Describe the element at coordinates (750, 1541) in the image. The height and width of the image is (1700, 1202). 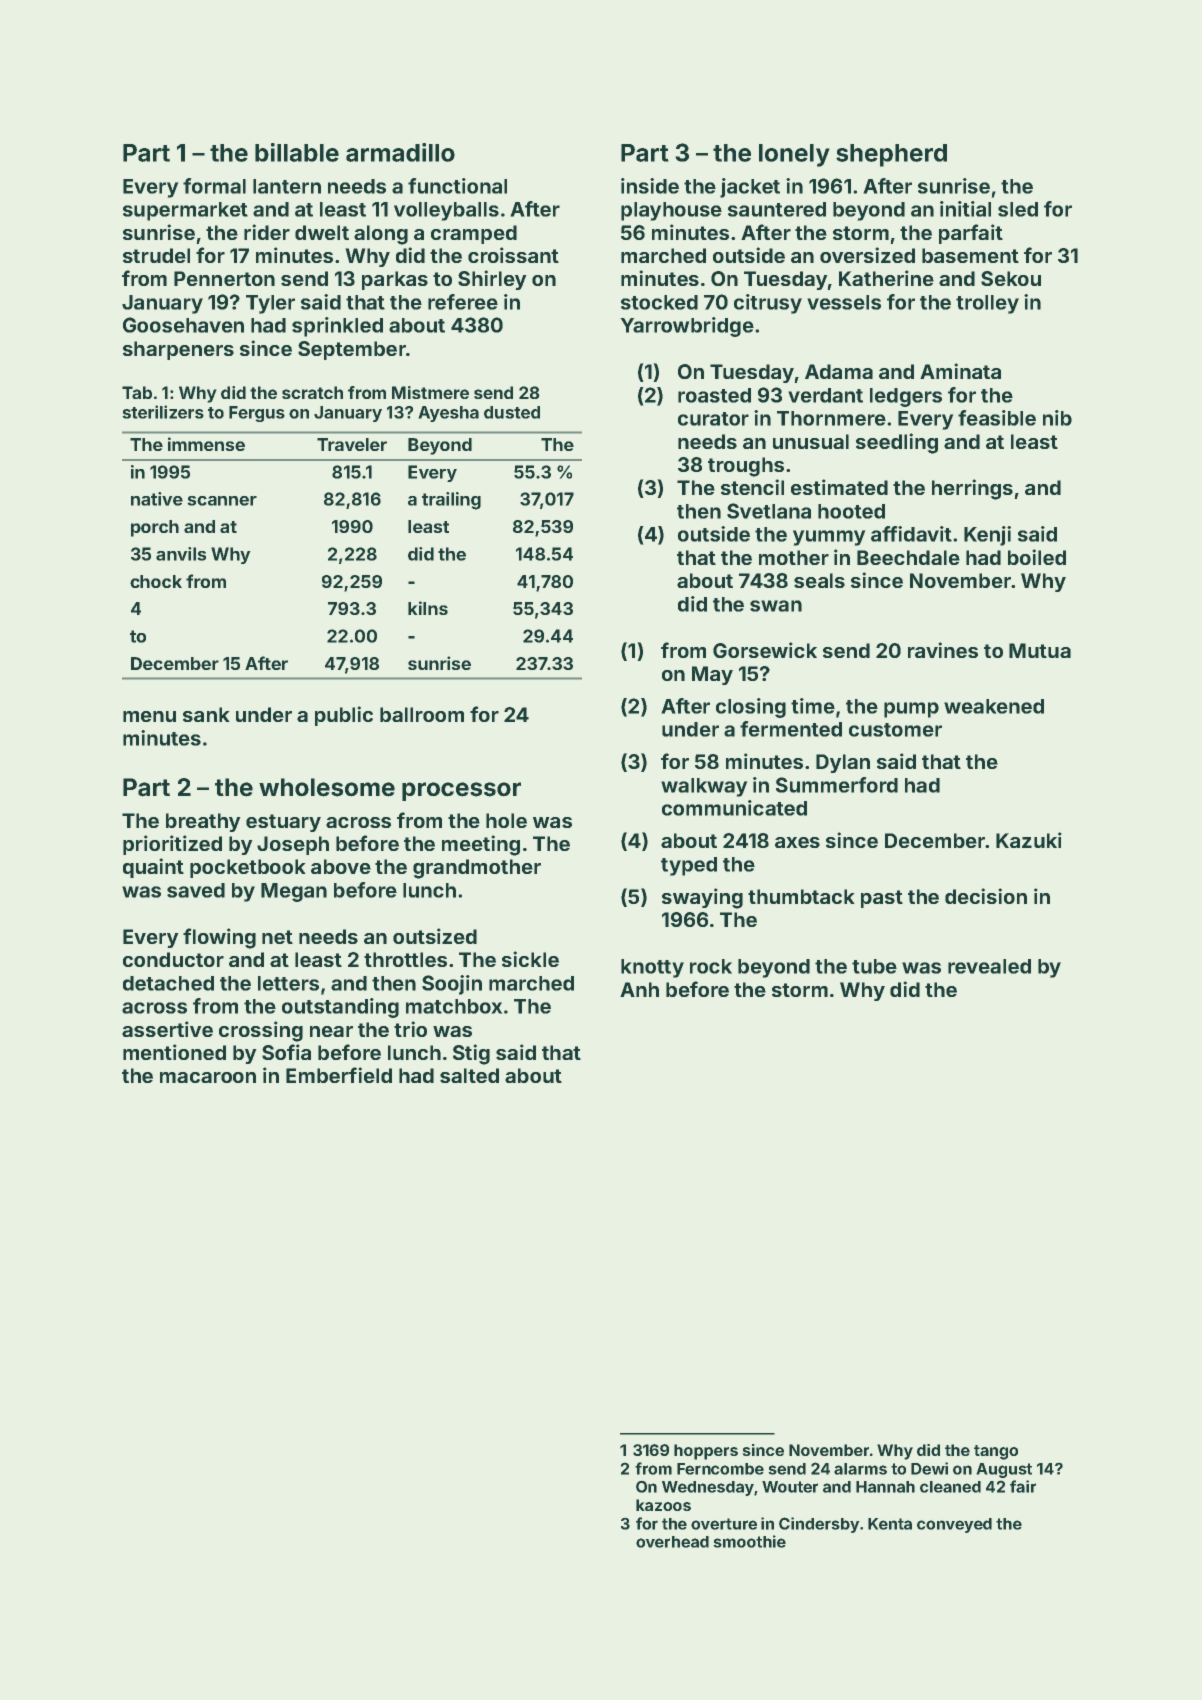
I see `smoothie` at that location.
